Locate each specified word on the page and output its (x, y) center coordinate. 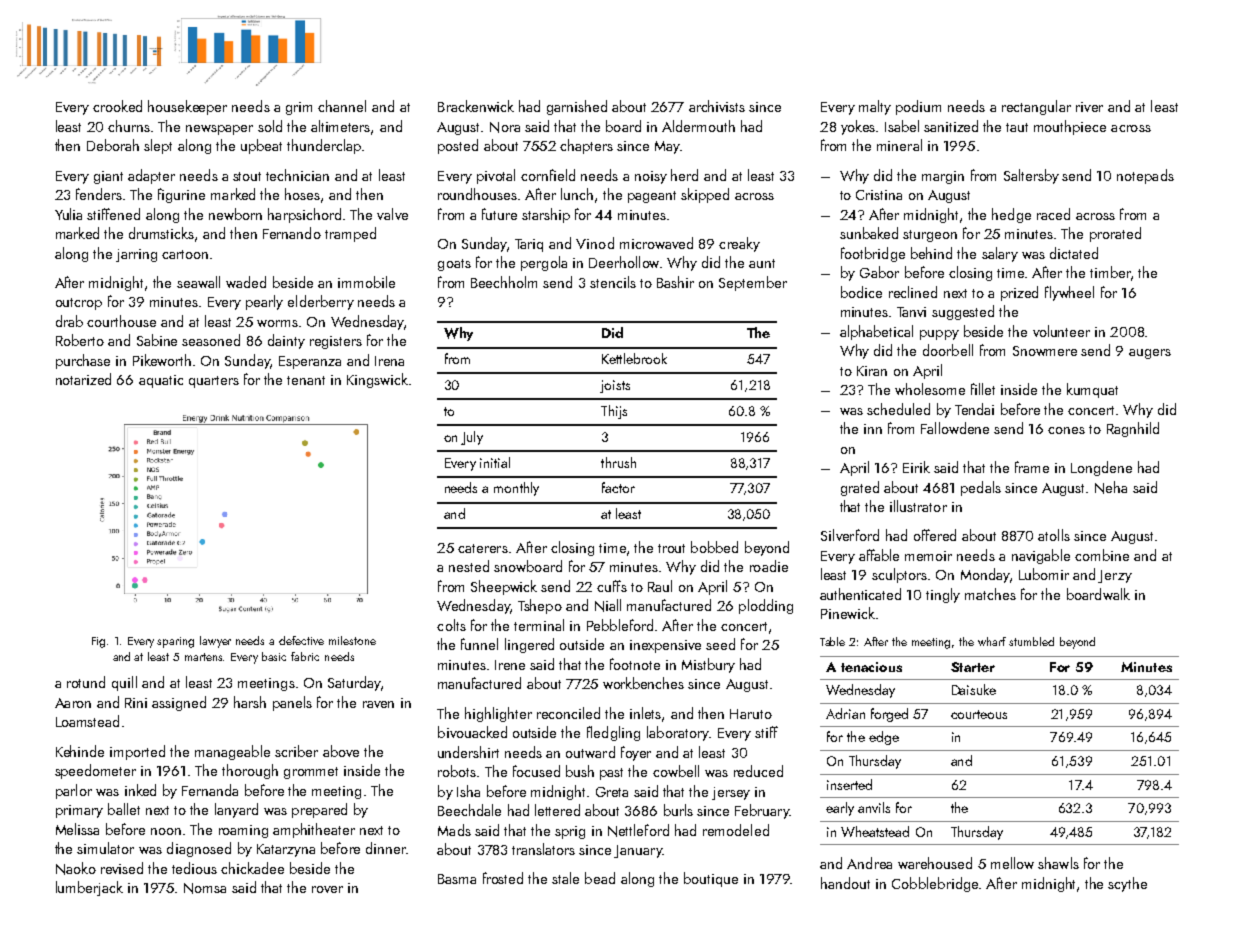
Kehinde (80, 751)
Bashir (675, 282)
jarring (136, 255)
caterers (483, 548)
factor (618, 487)
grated (860, 488)
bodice (861, 292)
